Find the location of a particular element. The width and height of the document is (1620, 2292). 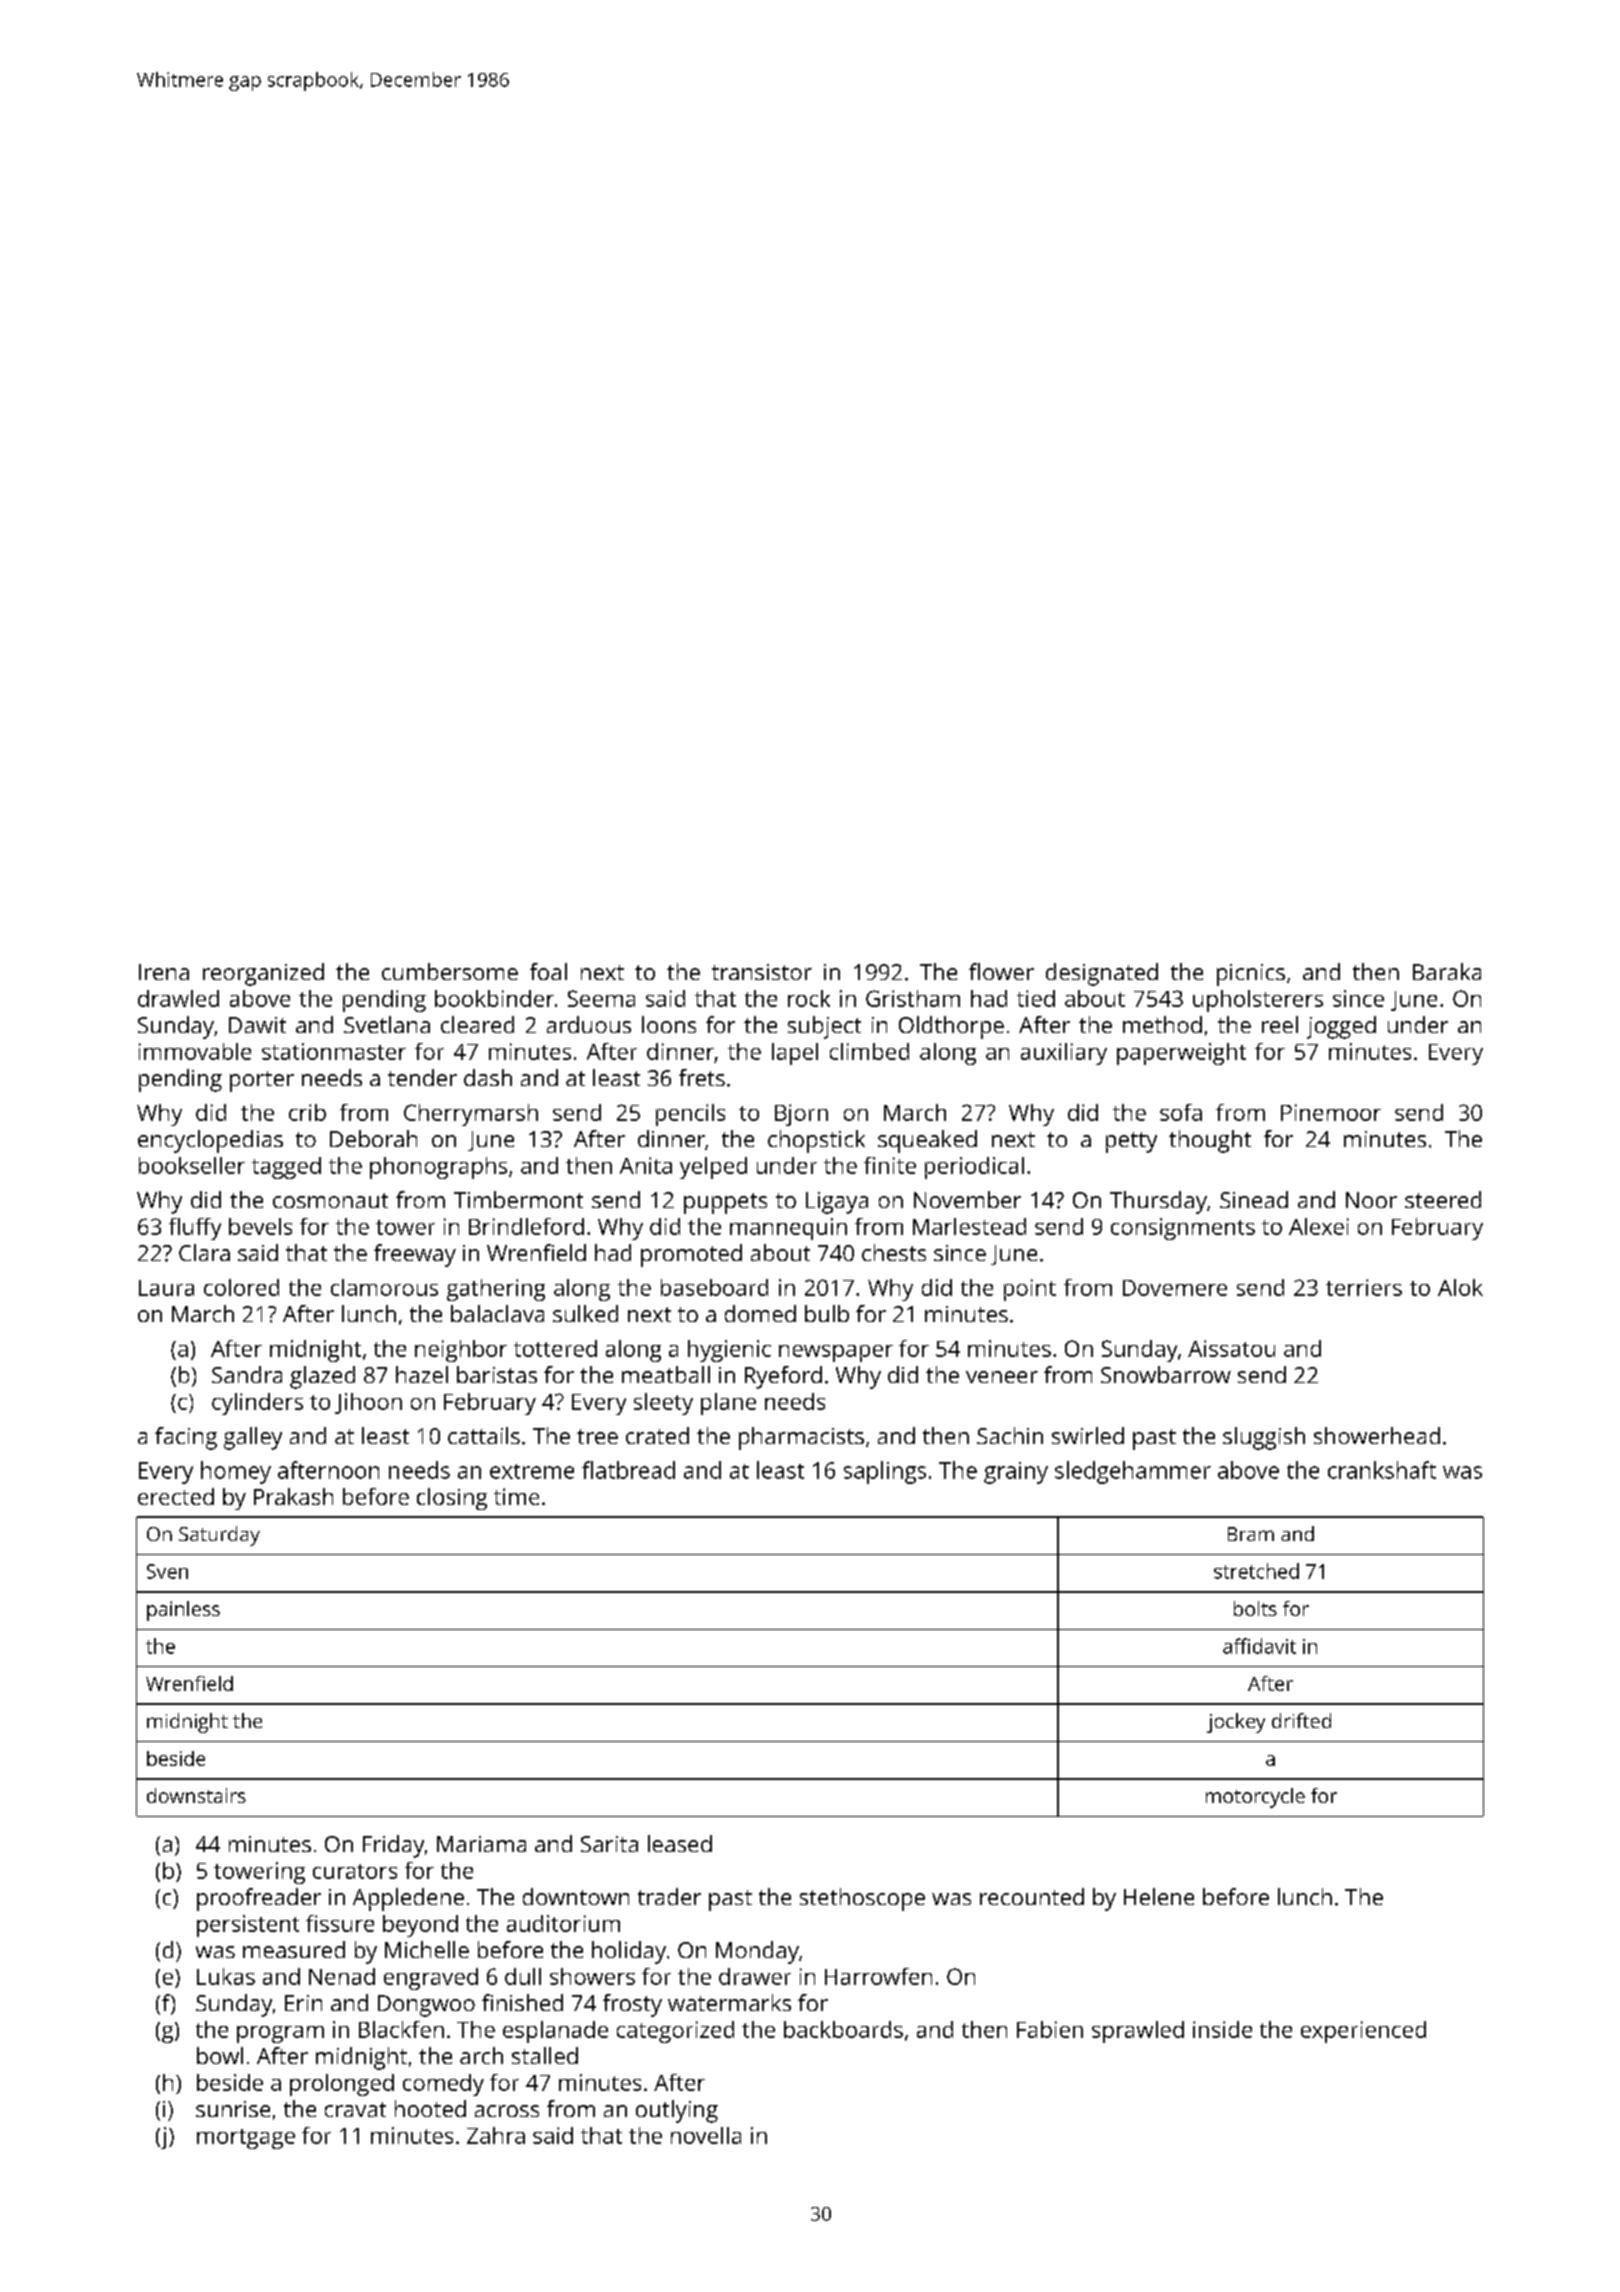

porter is located at coordinates (262, 1081).
